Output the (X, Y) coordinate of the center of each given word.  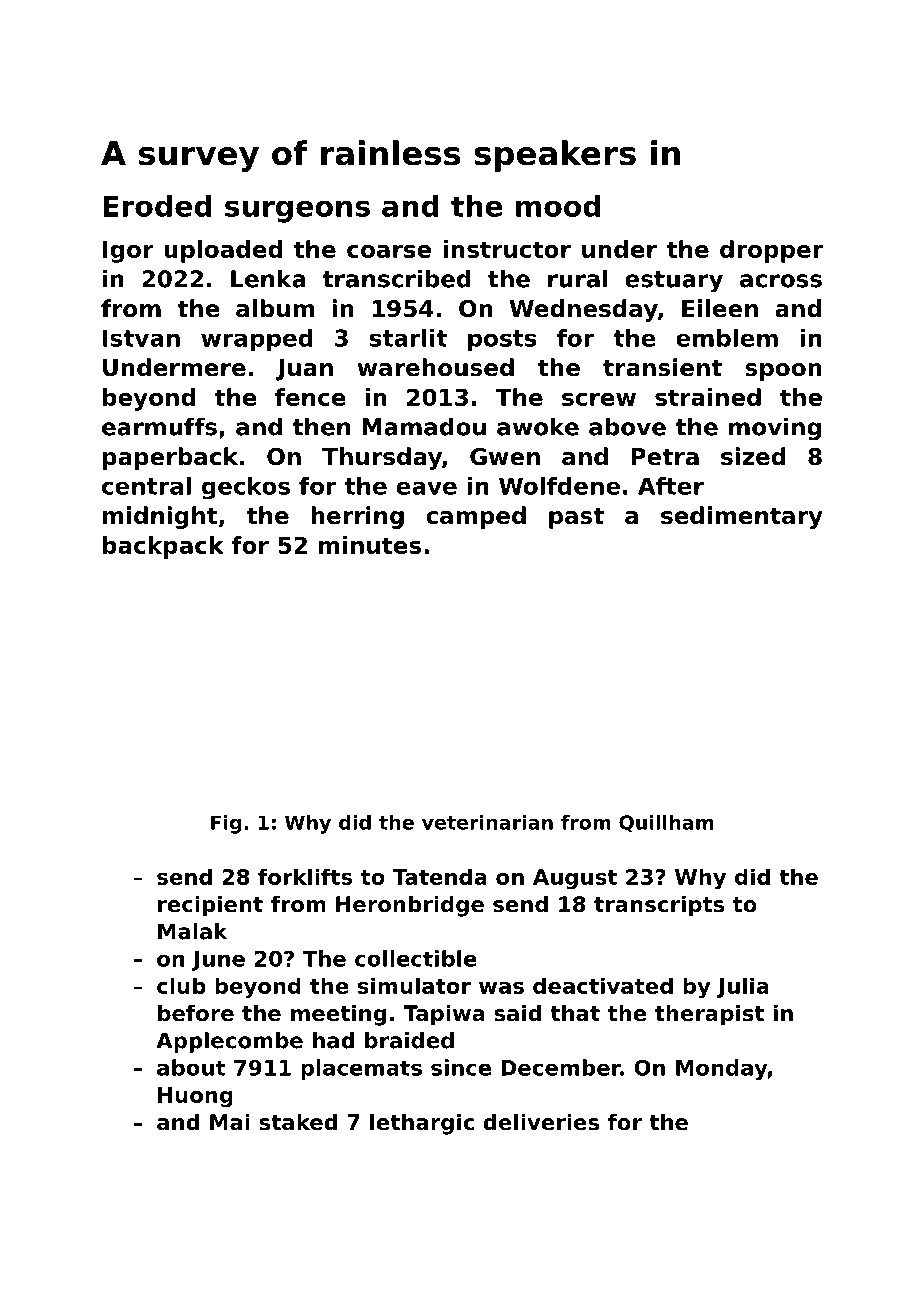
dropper (771, 251)
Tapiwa (444, 1015)
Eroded (157, 206)
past (576, 518)
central (146, 486)
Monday (721, 1069)
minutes (370, 545)
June (218, 961)
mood (558, 206)
